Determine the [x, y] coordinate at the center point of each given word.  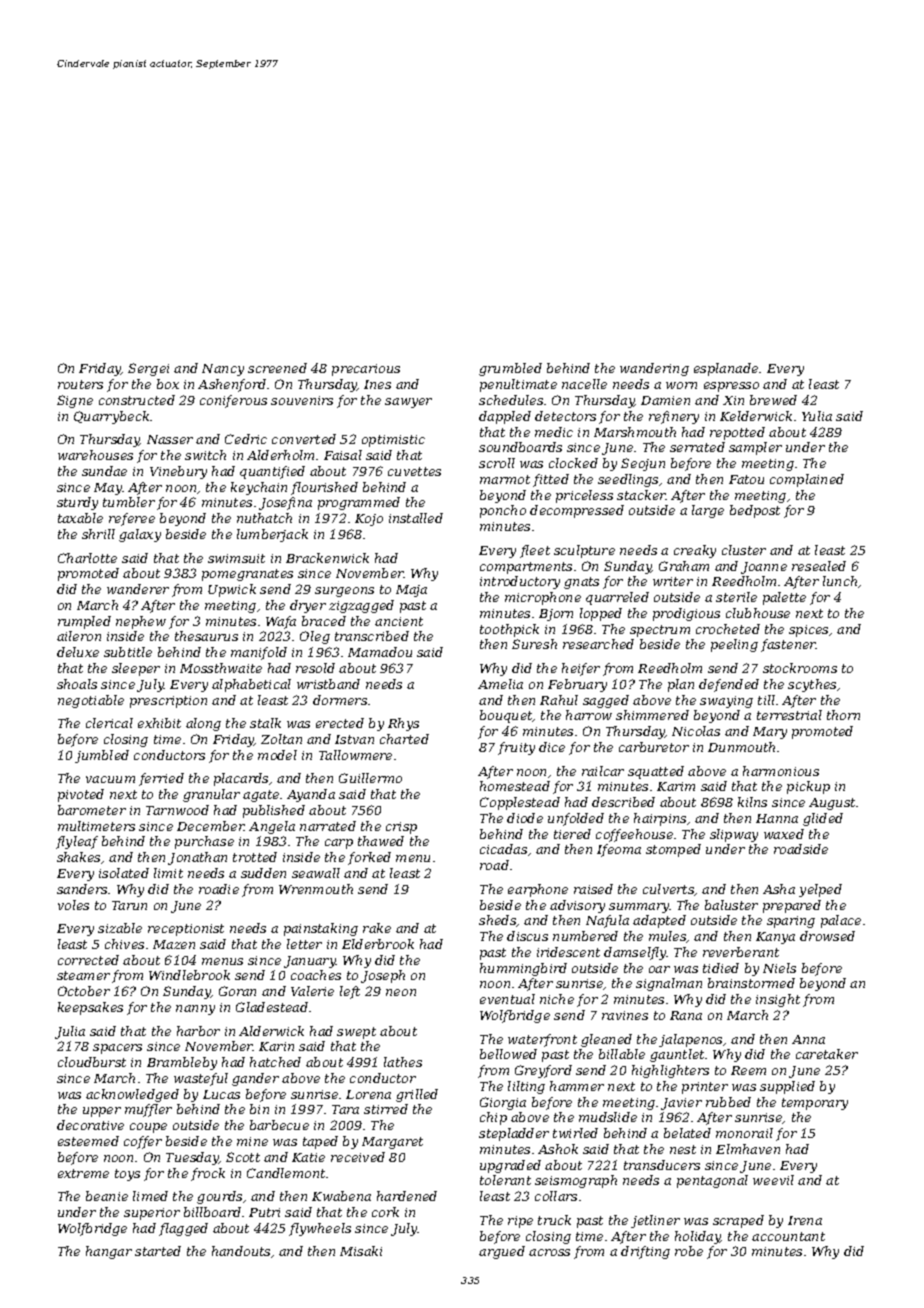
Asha [779, 889]
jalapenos [690, 1040]
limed [150, 1196]
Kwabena [341, 1196]
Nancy [223, 370]
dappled [505, 417]
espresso [731, 387]
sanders [82, 889]
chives [124, 944]
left [350, 992]
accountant [788, 1236]
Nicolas [696, 731]
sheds [498, 921]
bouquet [506, 716]
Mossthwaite [221, 668]
